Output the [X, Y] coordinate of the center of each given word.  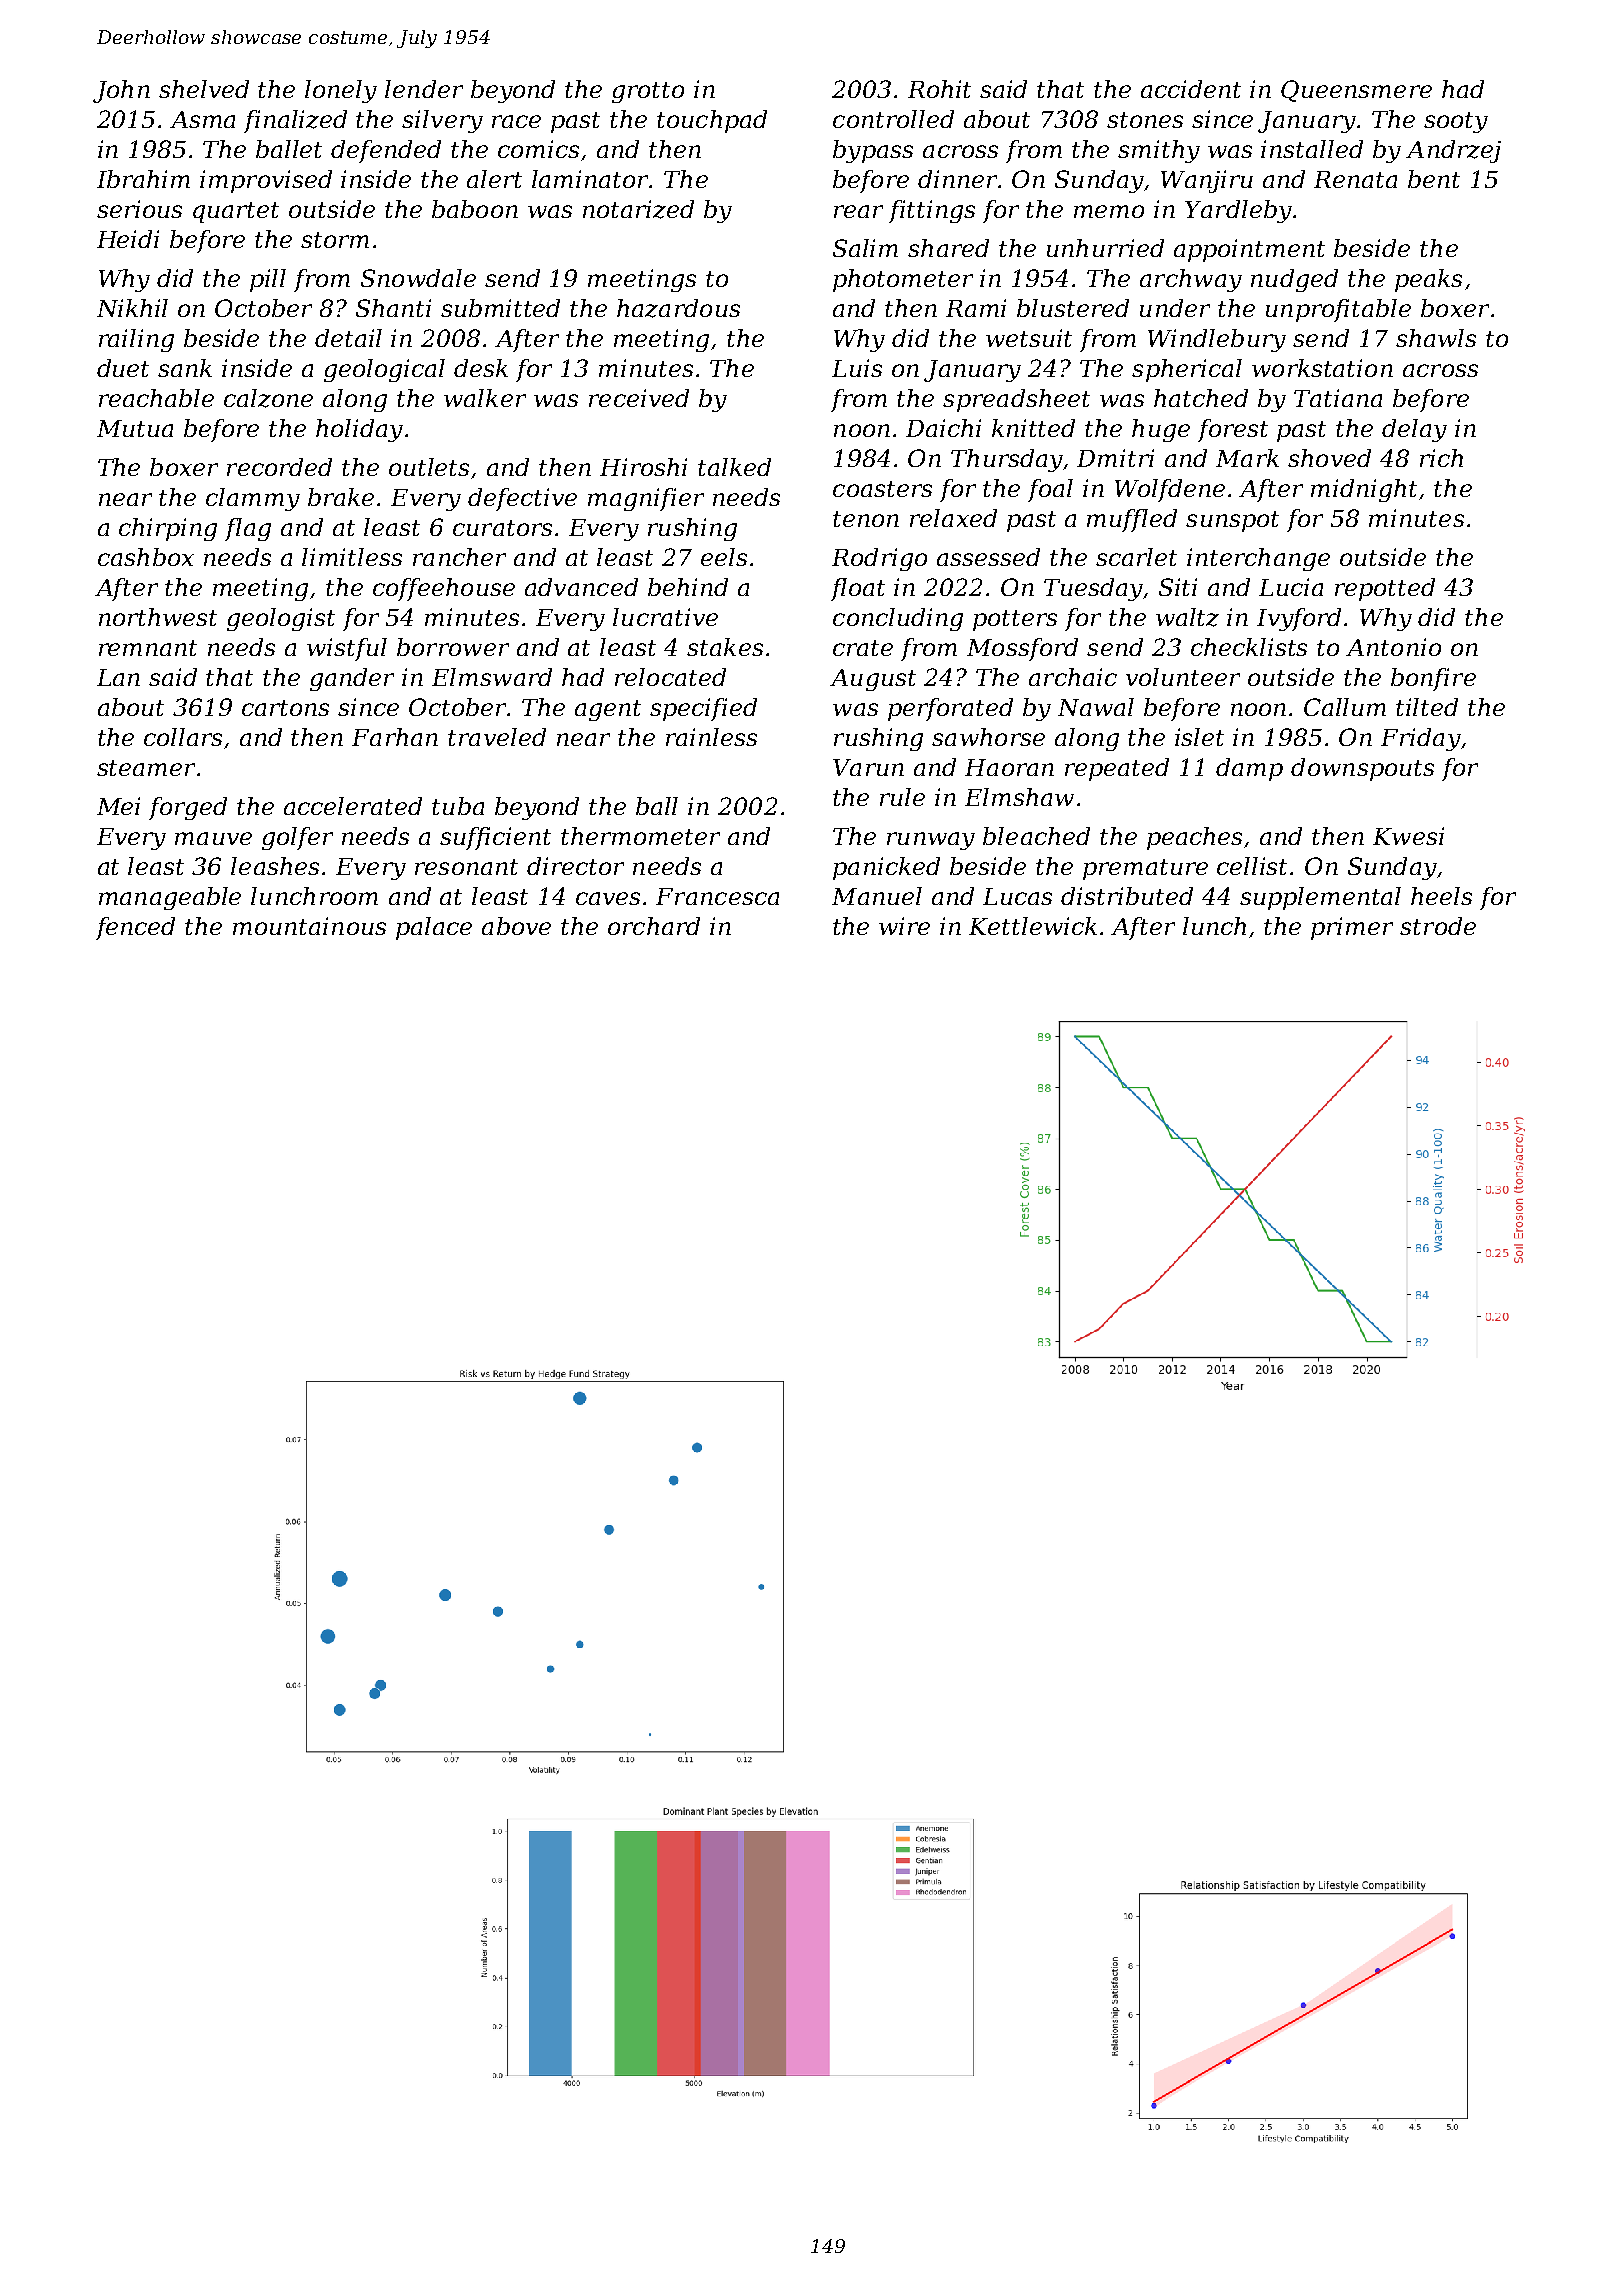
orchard [654, 926]
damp [1249, 769]
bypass [873, 151]
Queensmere [1356, 91]
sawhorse [988, 737]
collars [183, 737]
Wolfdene [1170, 490]
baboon [475, 209]
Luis [857, 368]
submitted [500, 308]
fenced [135, 928]
